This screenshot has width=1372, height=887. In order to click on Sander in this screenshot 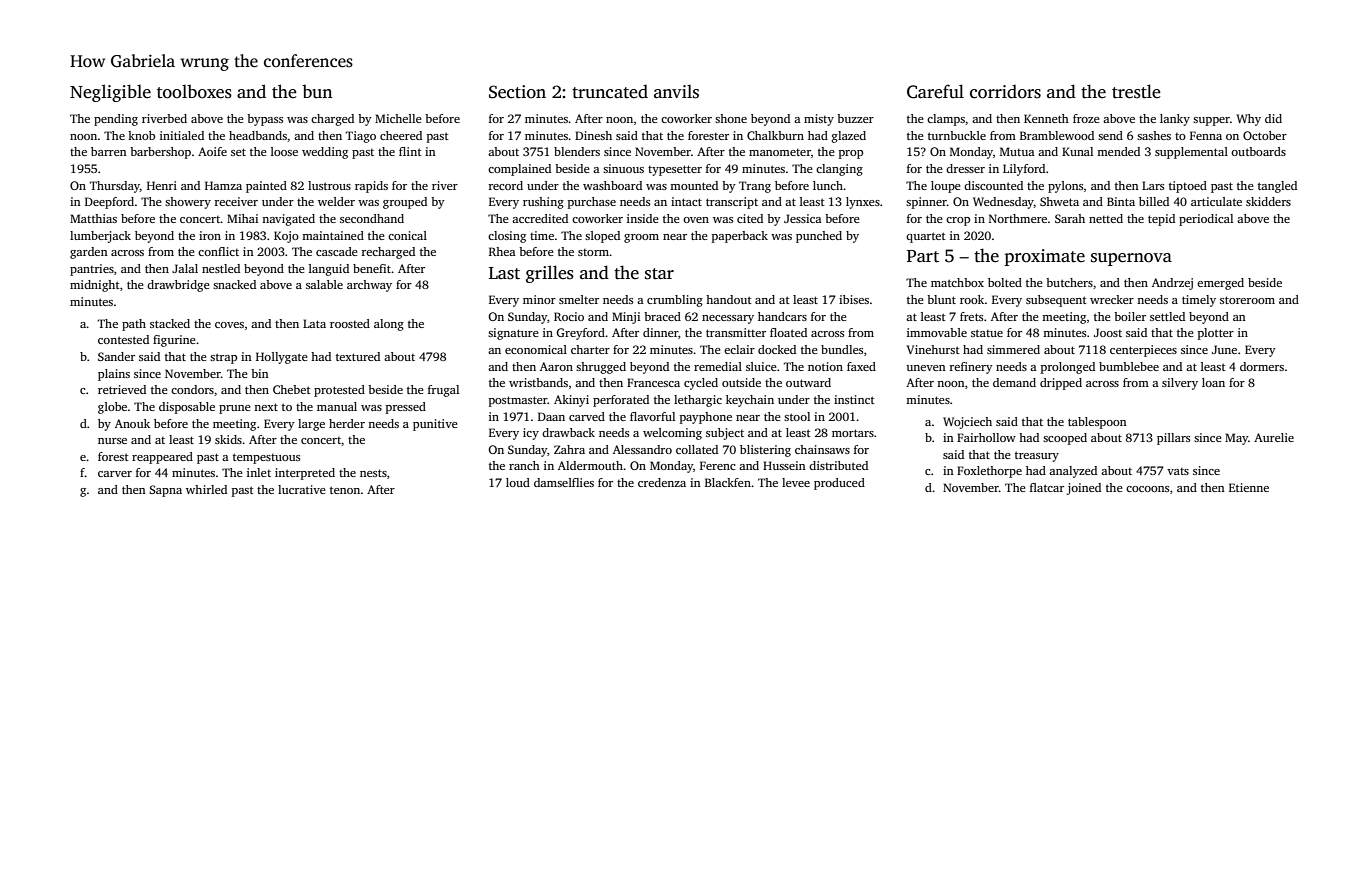, I will do `click(116, 356)`.
